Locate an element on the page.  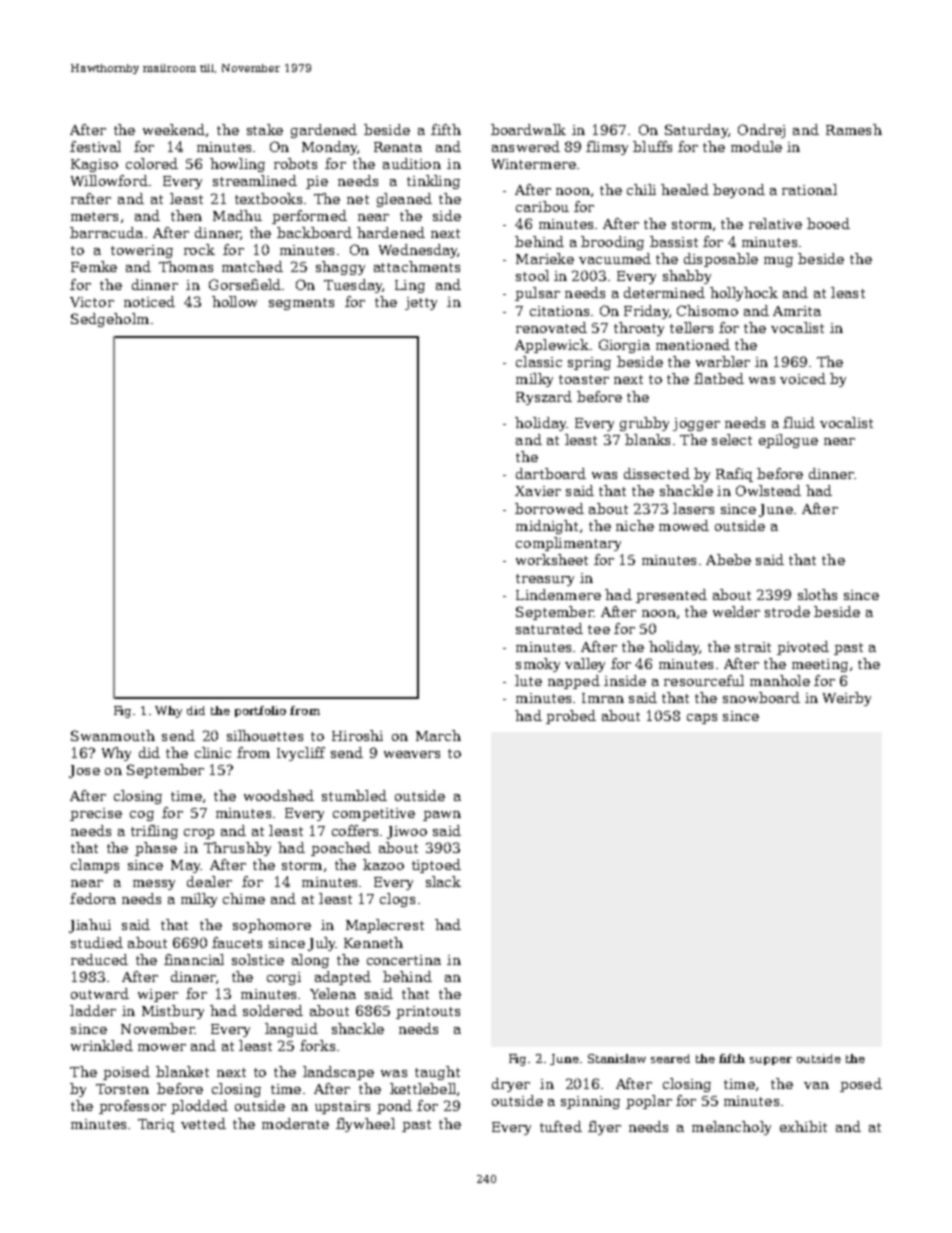
weekend is located at coordinates (174, 129).
